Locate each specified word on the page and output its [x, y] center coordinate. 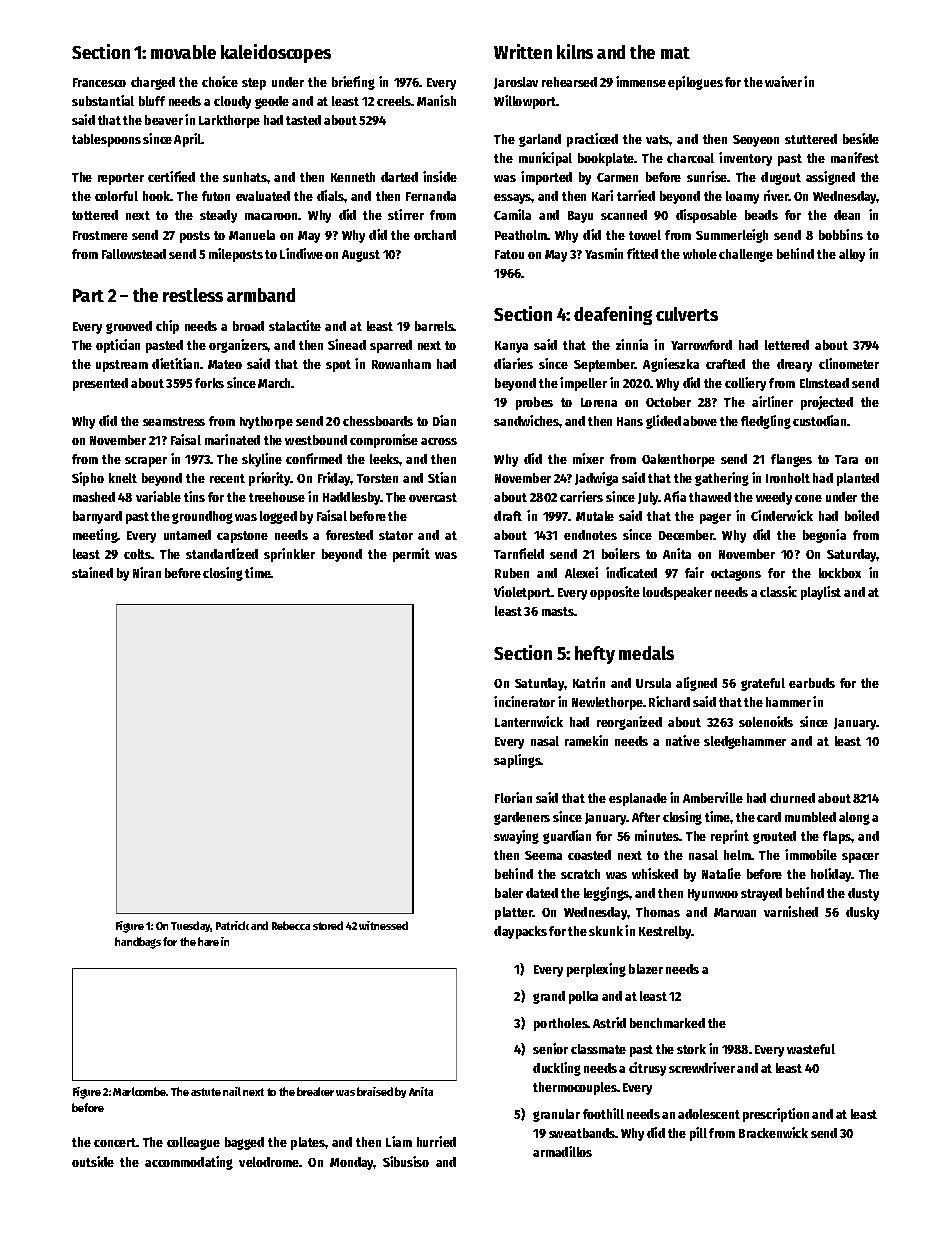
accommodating [189, 1163]
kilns [575, 51]
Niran [147, 572]
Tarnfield [519, 553]
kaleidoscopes [276, 53]
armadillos [562, 1151]
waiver [783, 81]
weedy [774, 498]
